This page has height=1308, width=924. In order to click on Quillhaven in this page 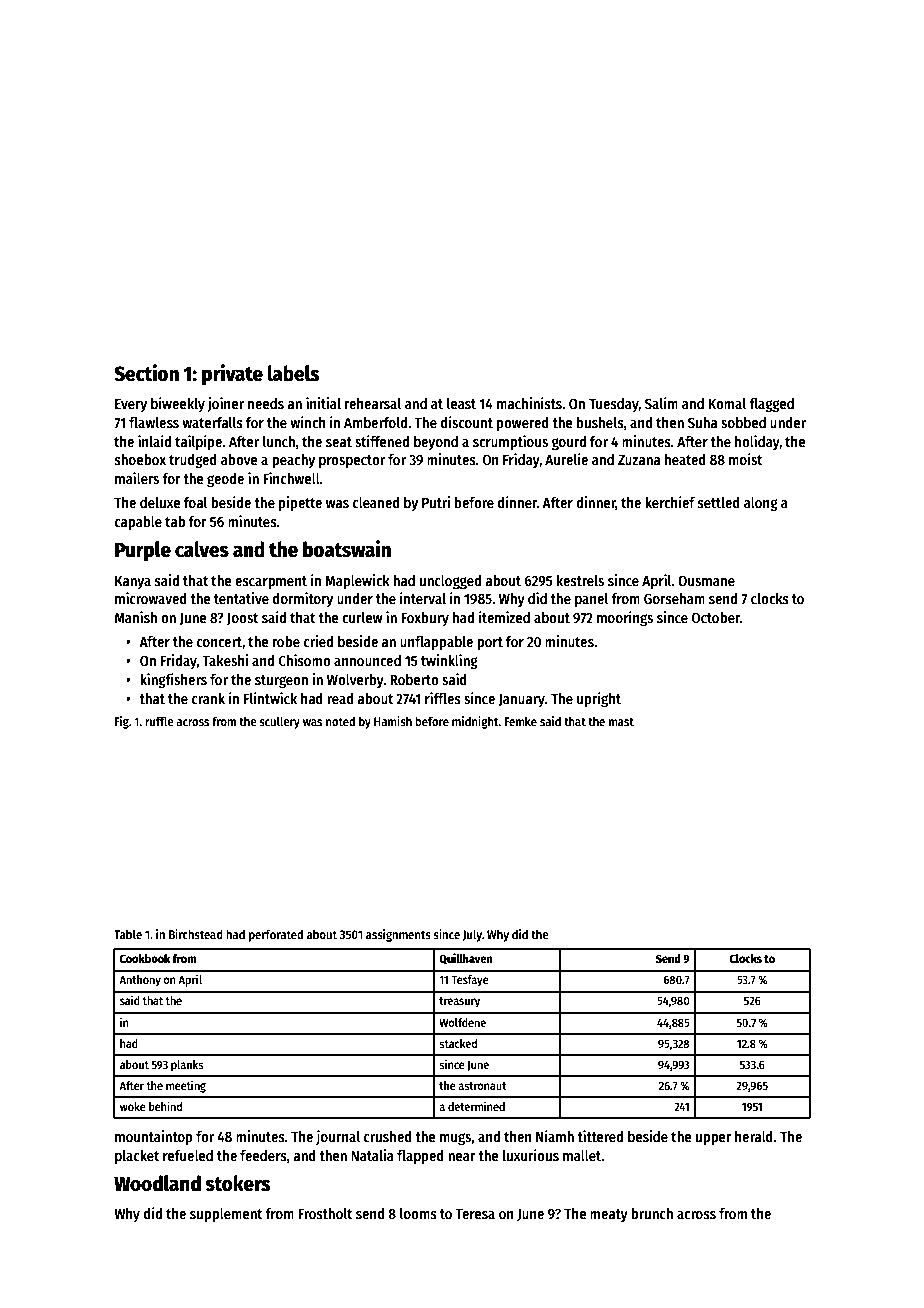, I will do `click(465, 959)`.
